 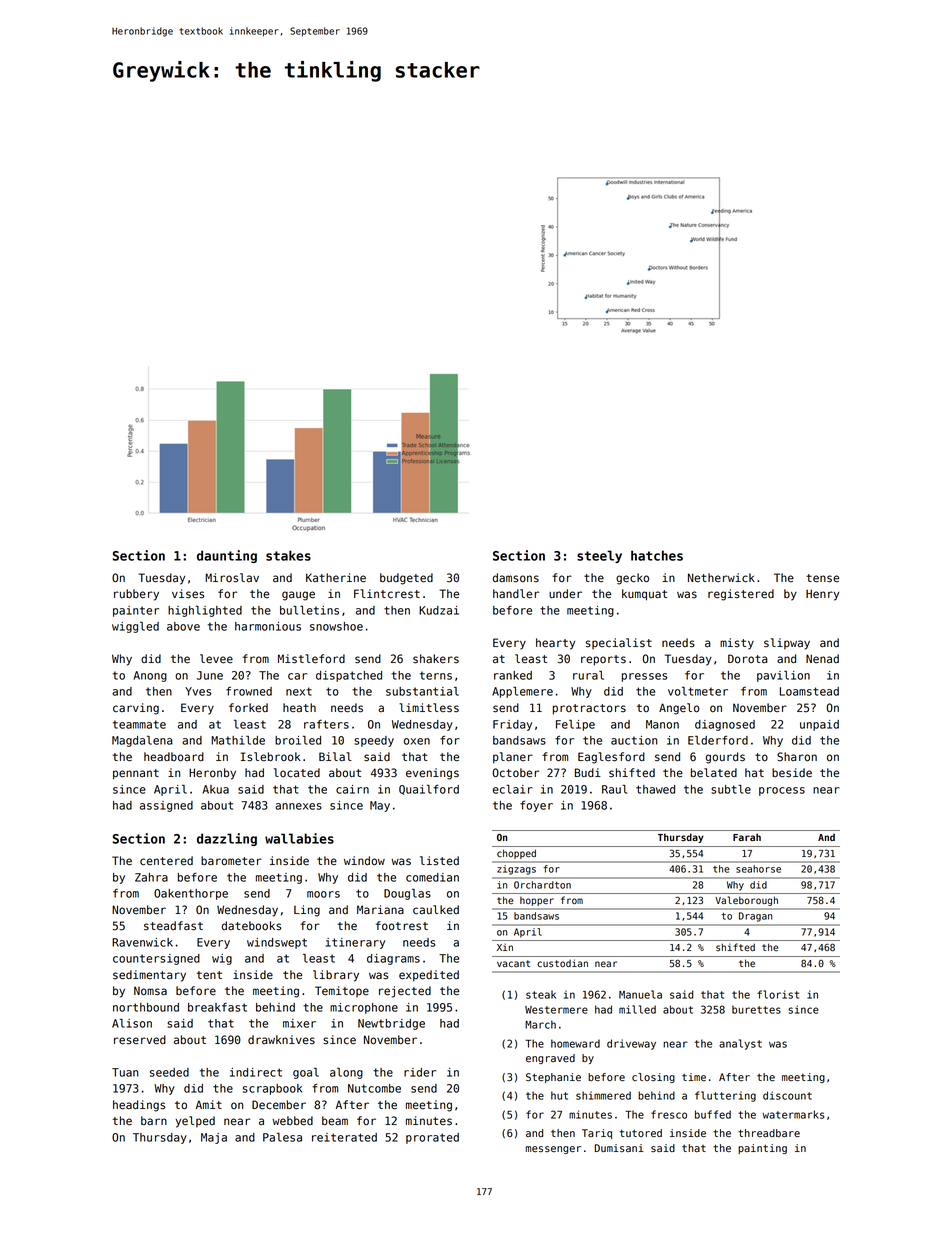 What do you see at coordinates (136, 774) in the screenshot?
I see `pennant` at bounding box center [136, 774].
